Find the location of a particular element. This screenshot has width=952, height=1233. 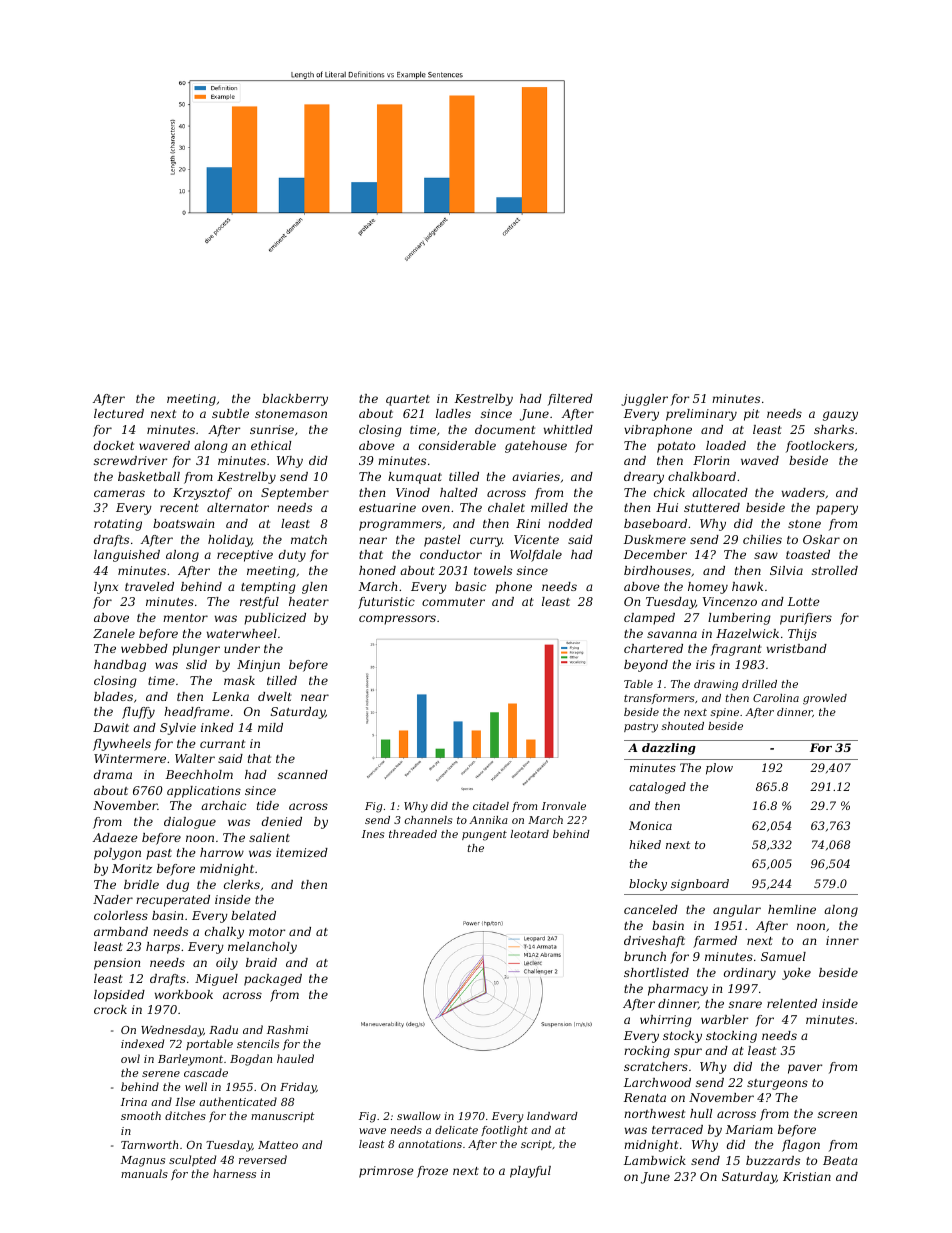

gauzy is located at coordinates (840, 416).
